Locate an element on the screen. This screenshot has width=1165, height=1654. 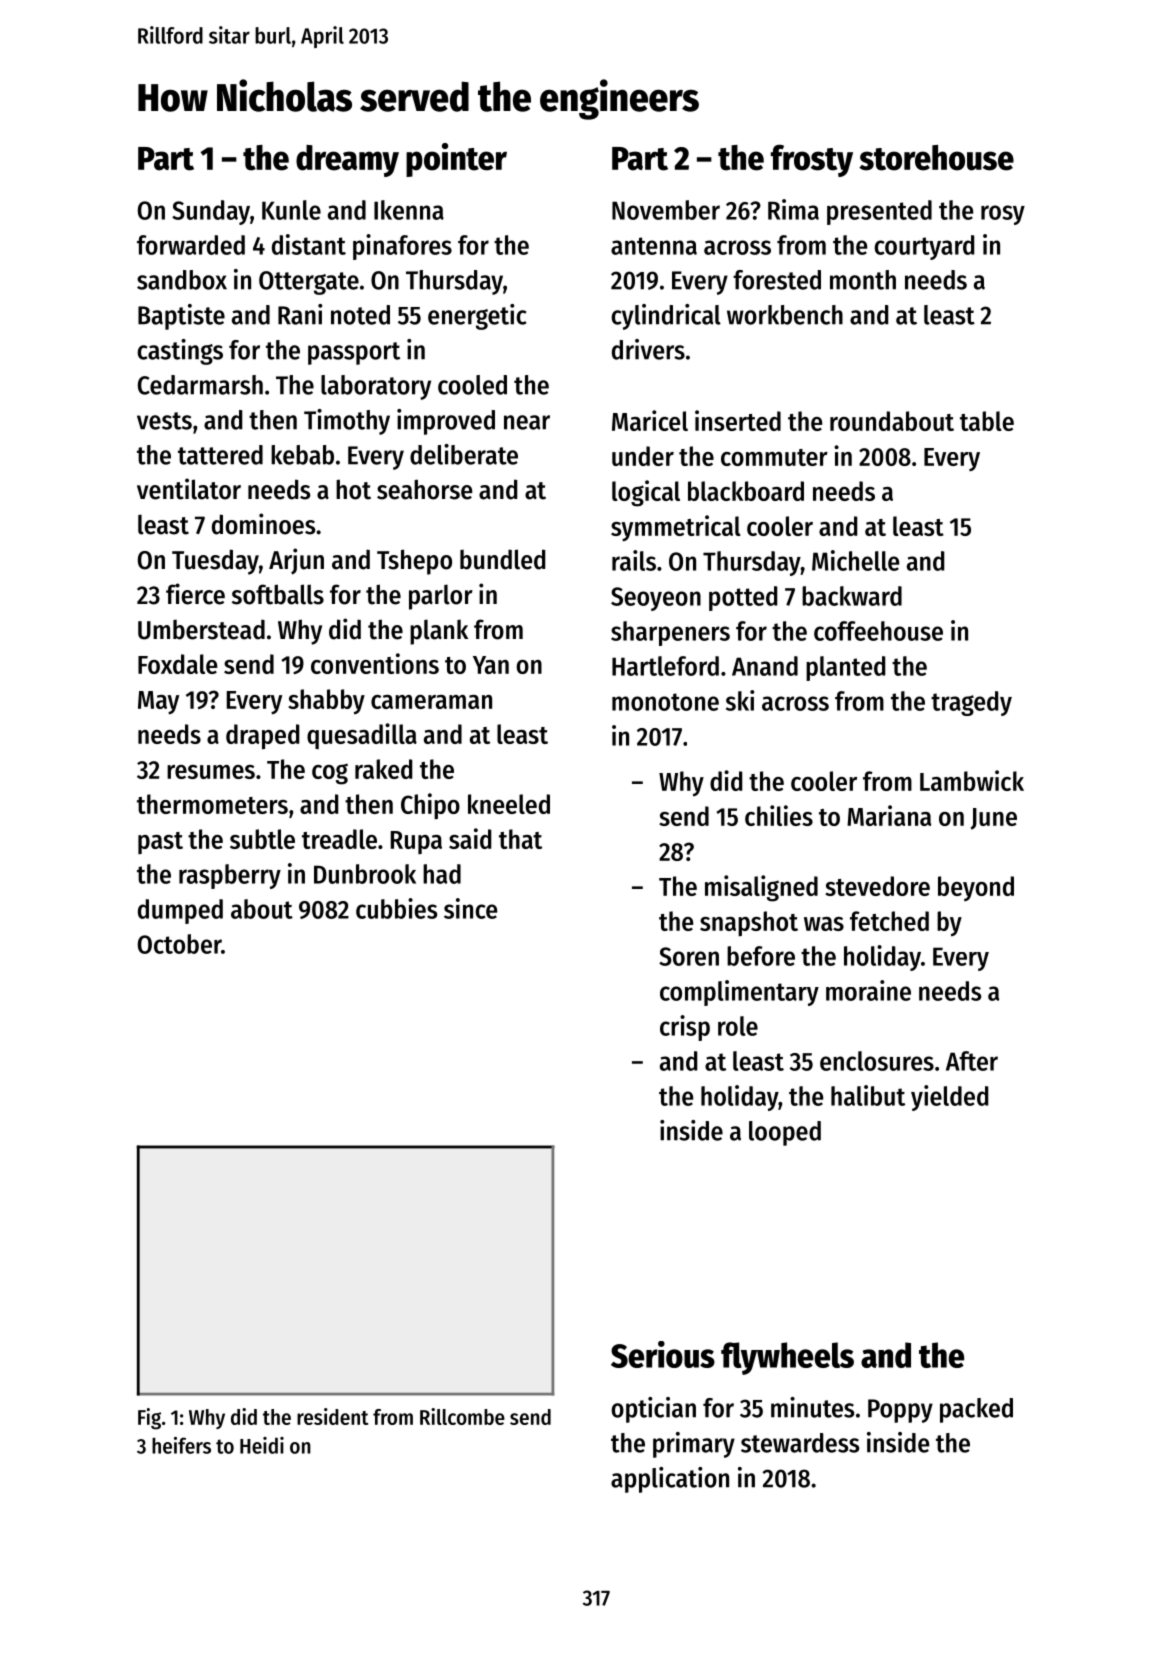
pointer is located at coordinates (456, 160).
